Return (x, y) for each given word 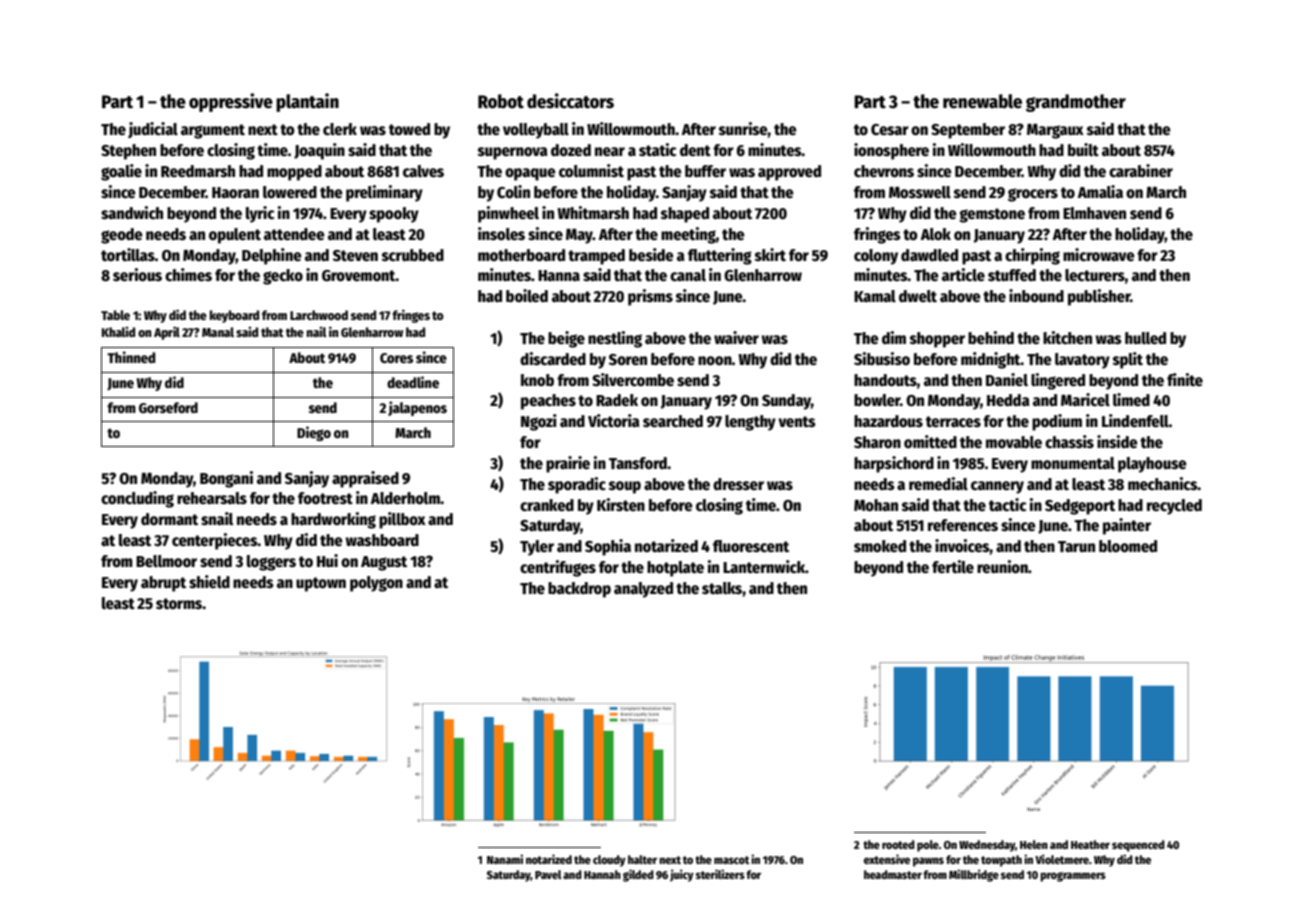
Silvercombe (633, 380)
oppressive (231, 102)
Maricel (1085, 399)
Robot (501, 101)
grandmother (1076, 103)
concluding (137, 499)
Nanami (505, 859)
